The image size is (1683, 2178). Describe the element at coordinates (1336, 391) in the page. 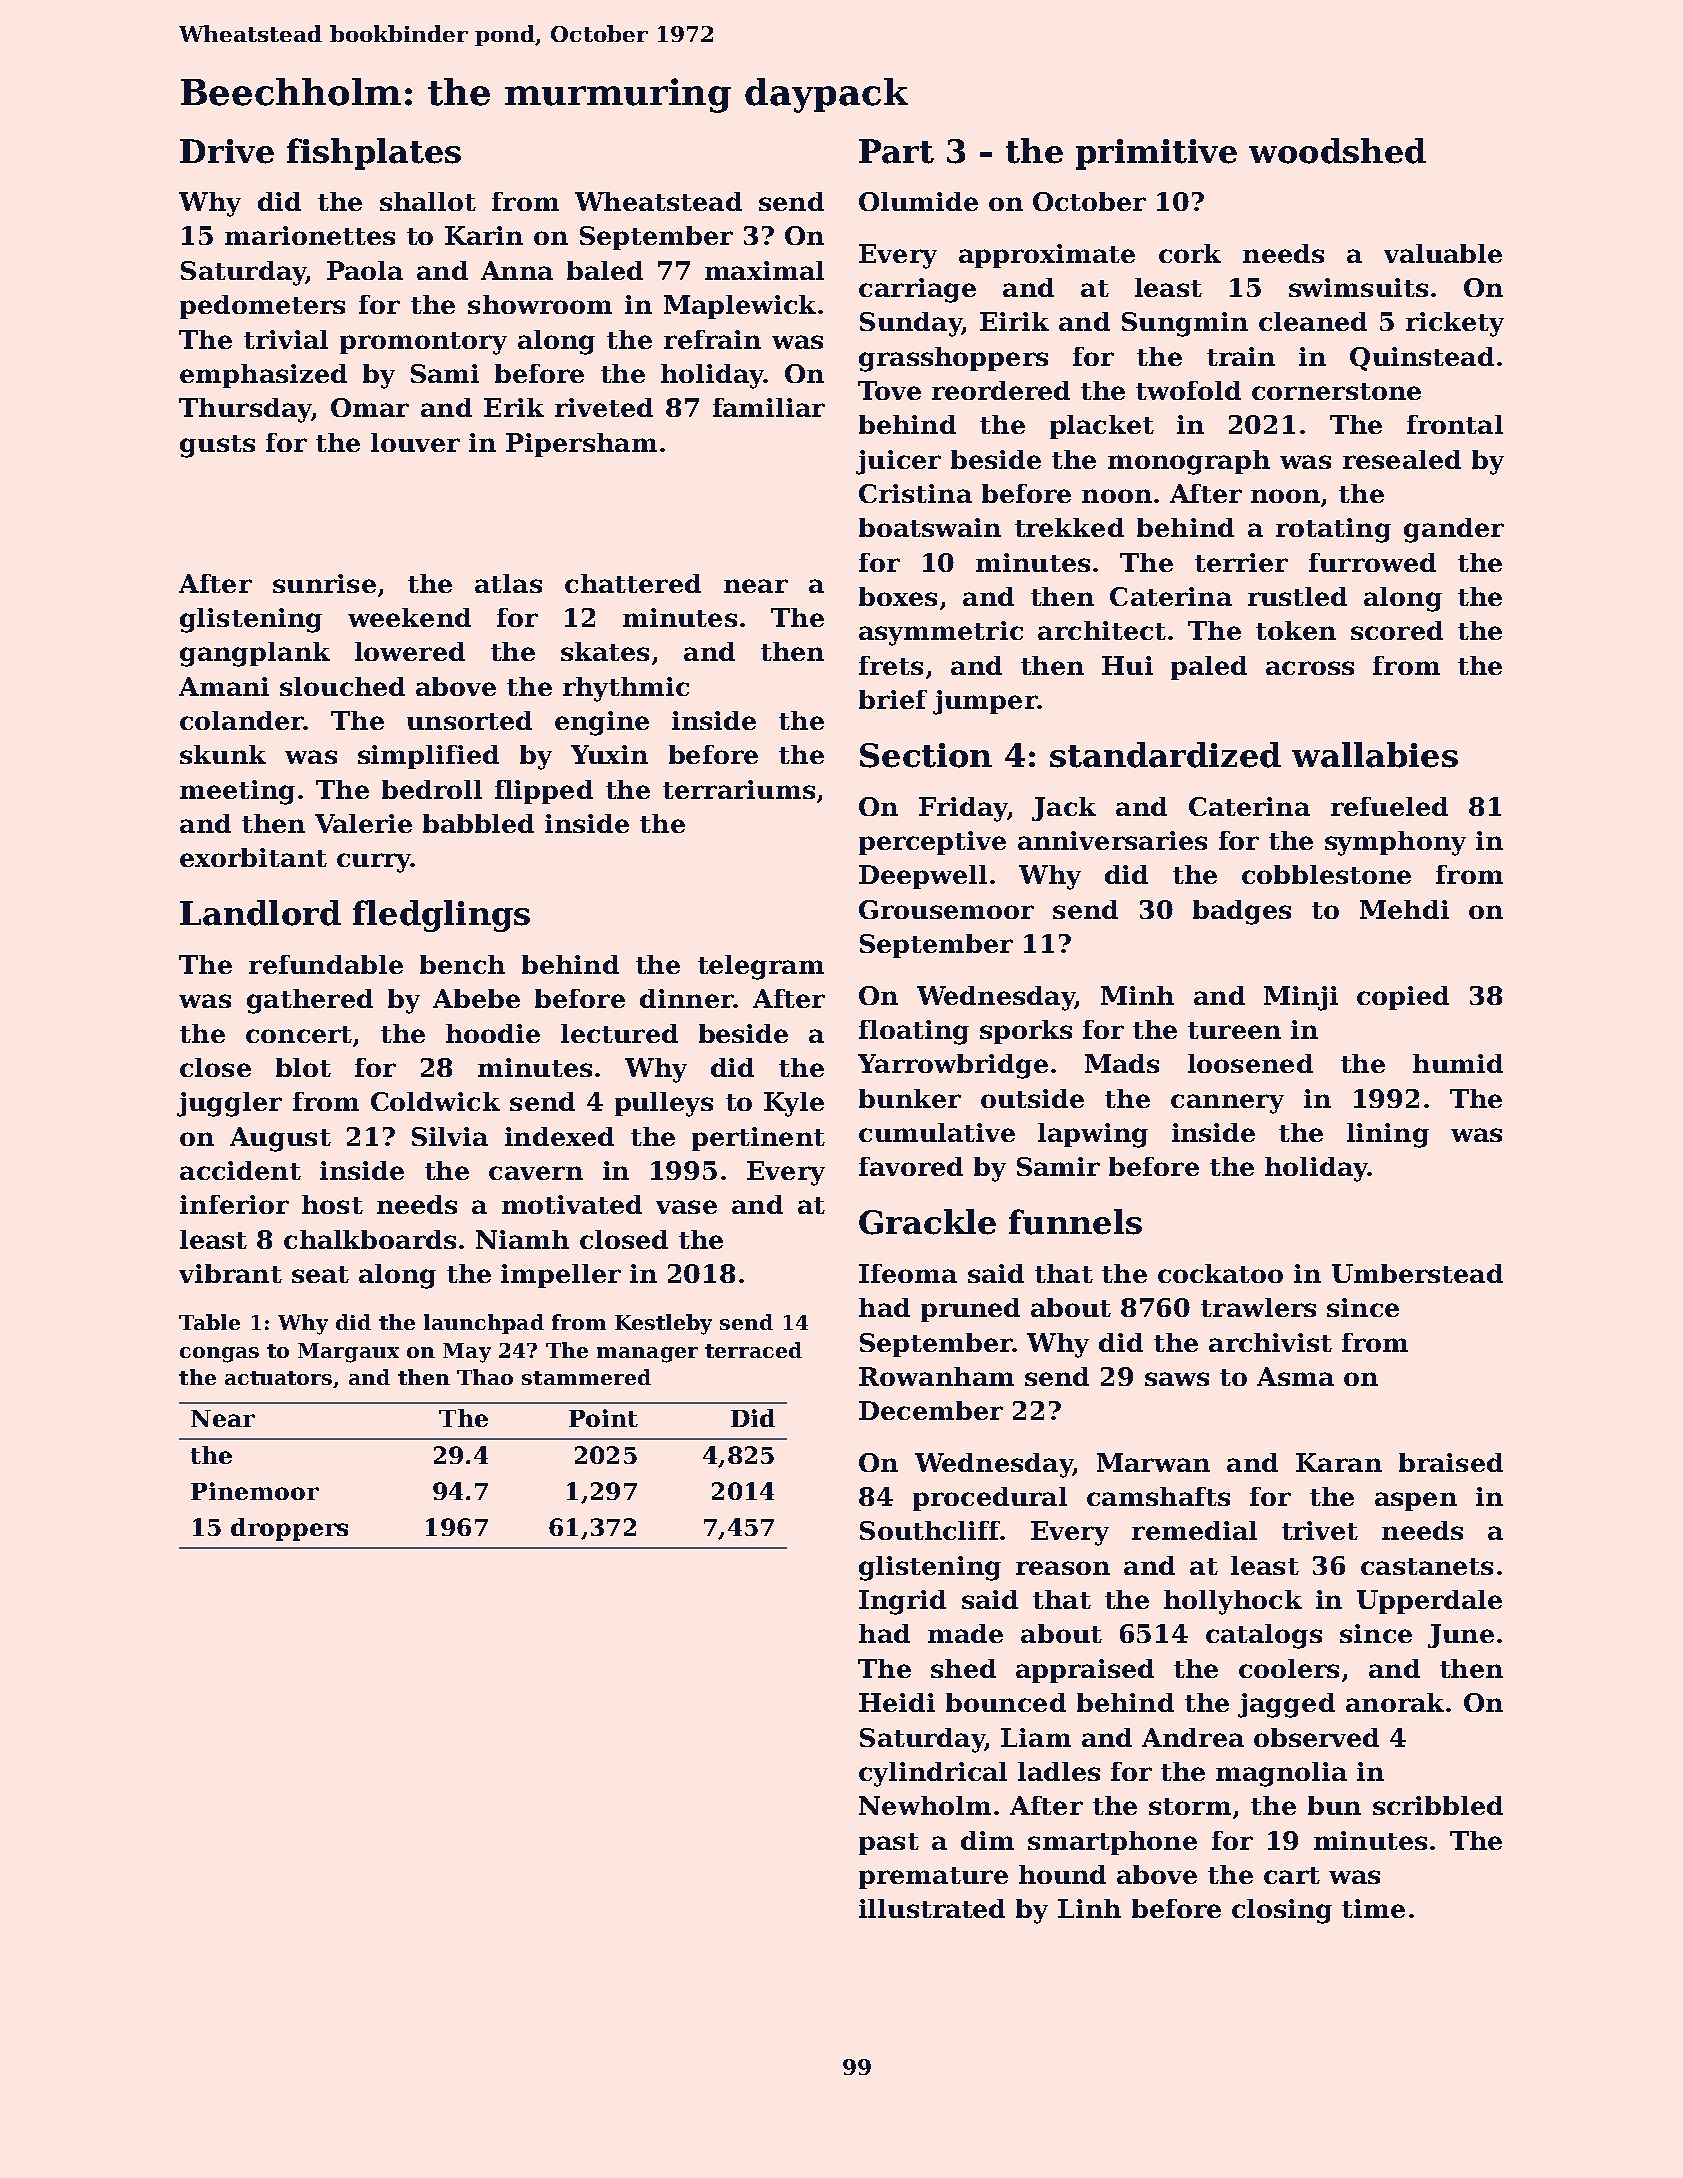

I see `cornerstone` at that location.
